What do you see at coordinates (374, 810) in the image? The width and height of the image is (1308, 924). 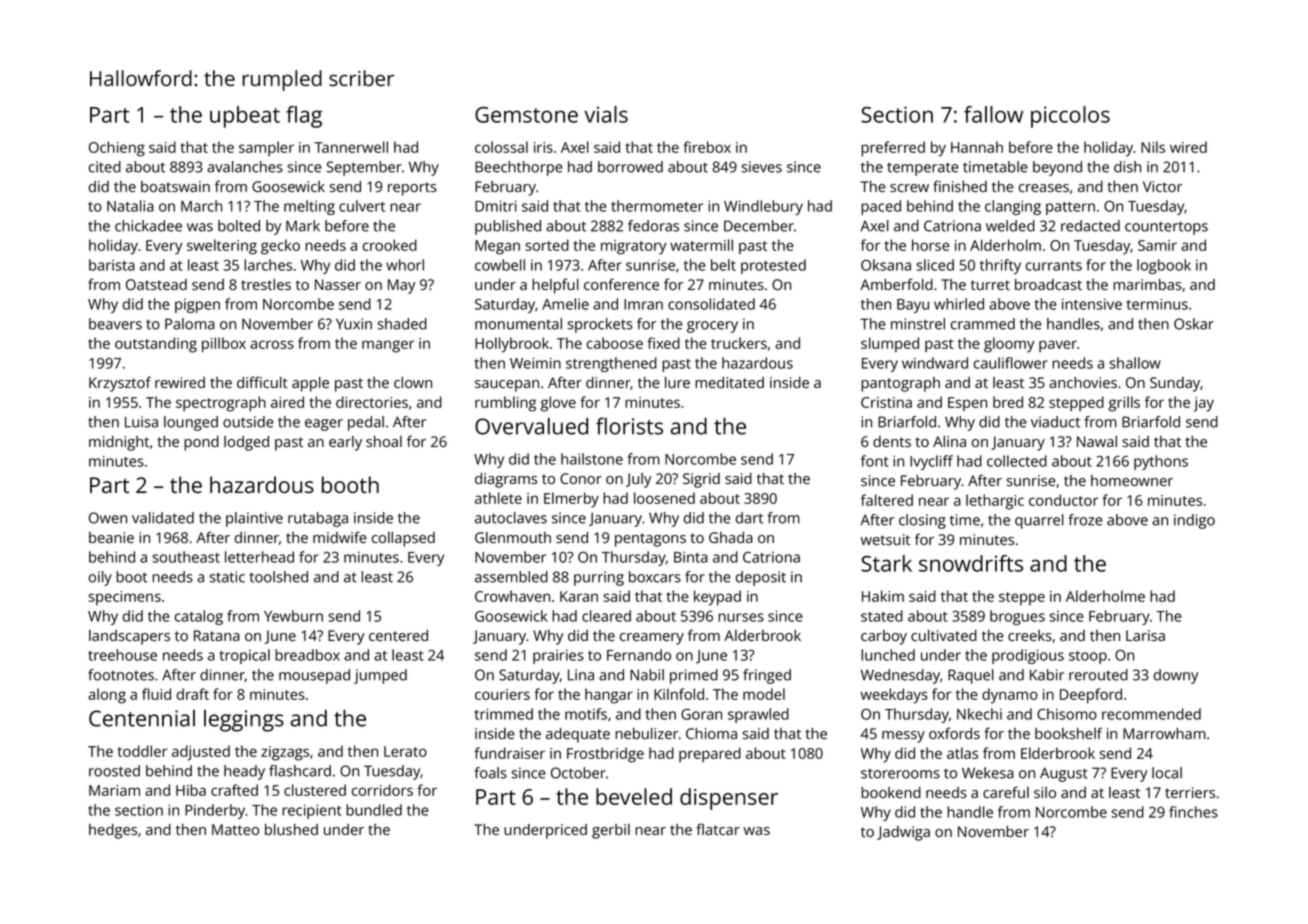 I see `bundled` at bounding box center [374, 810].
